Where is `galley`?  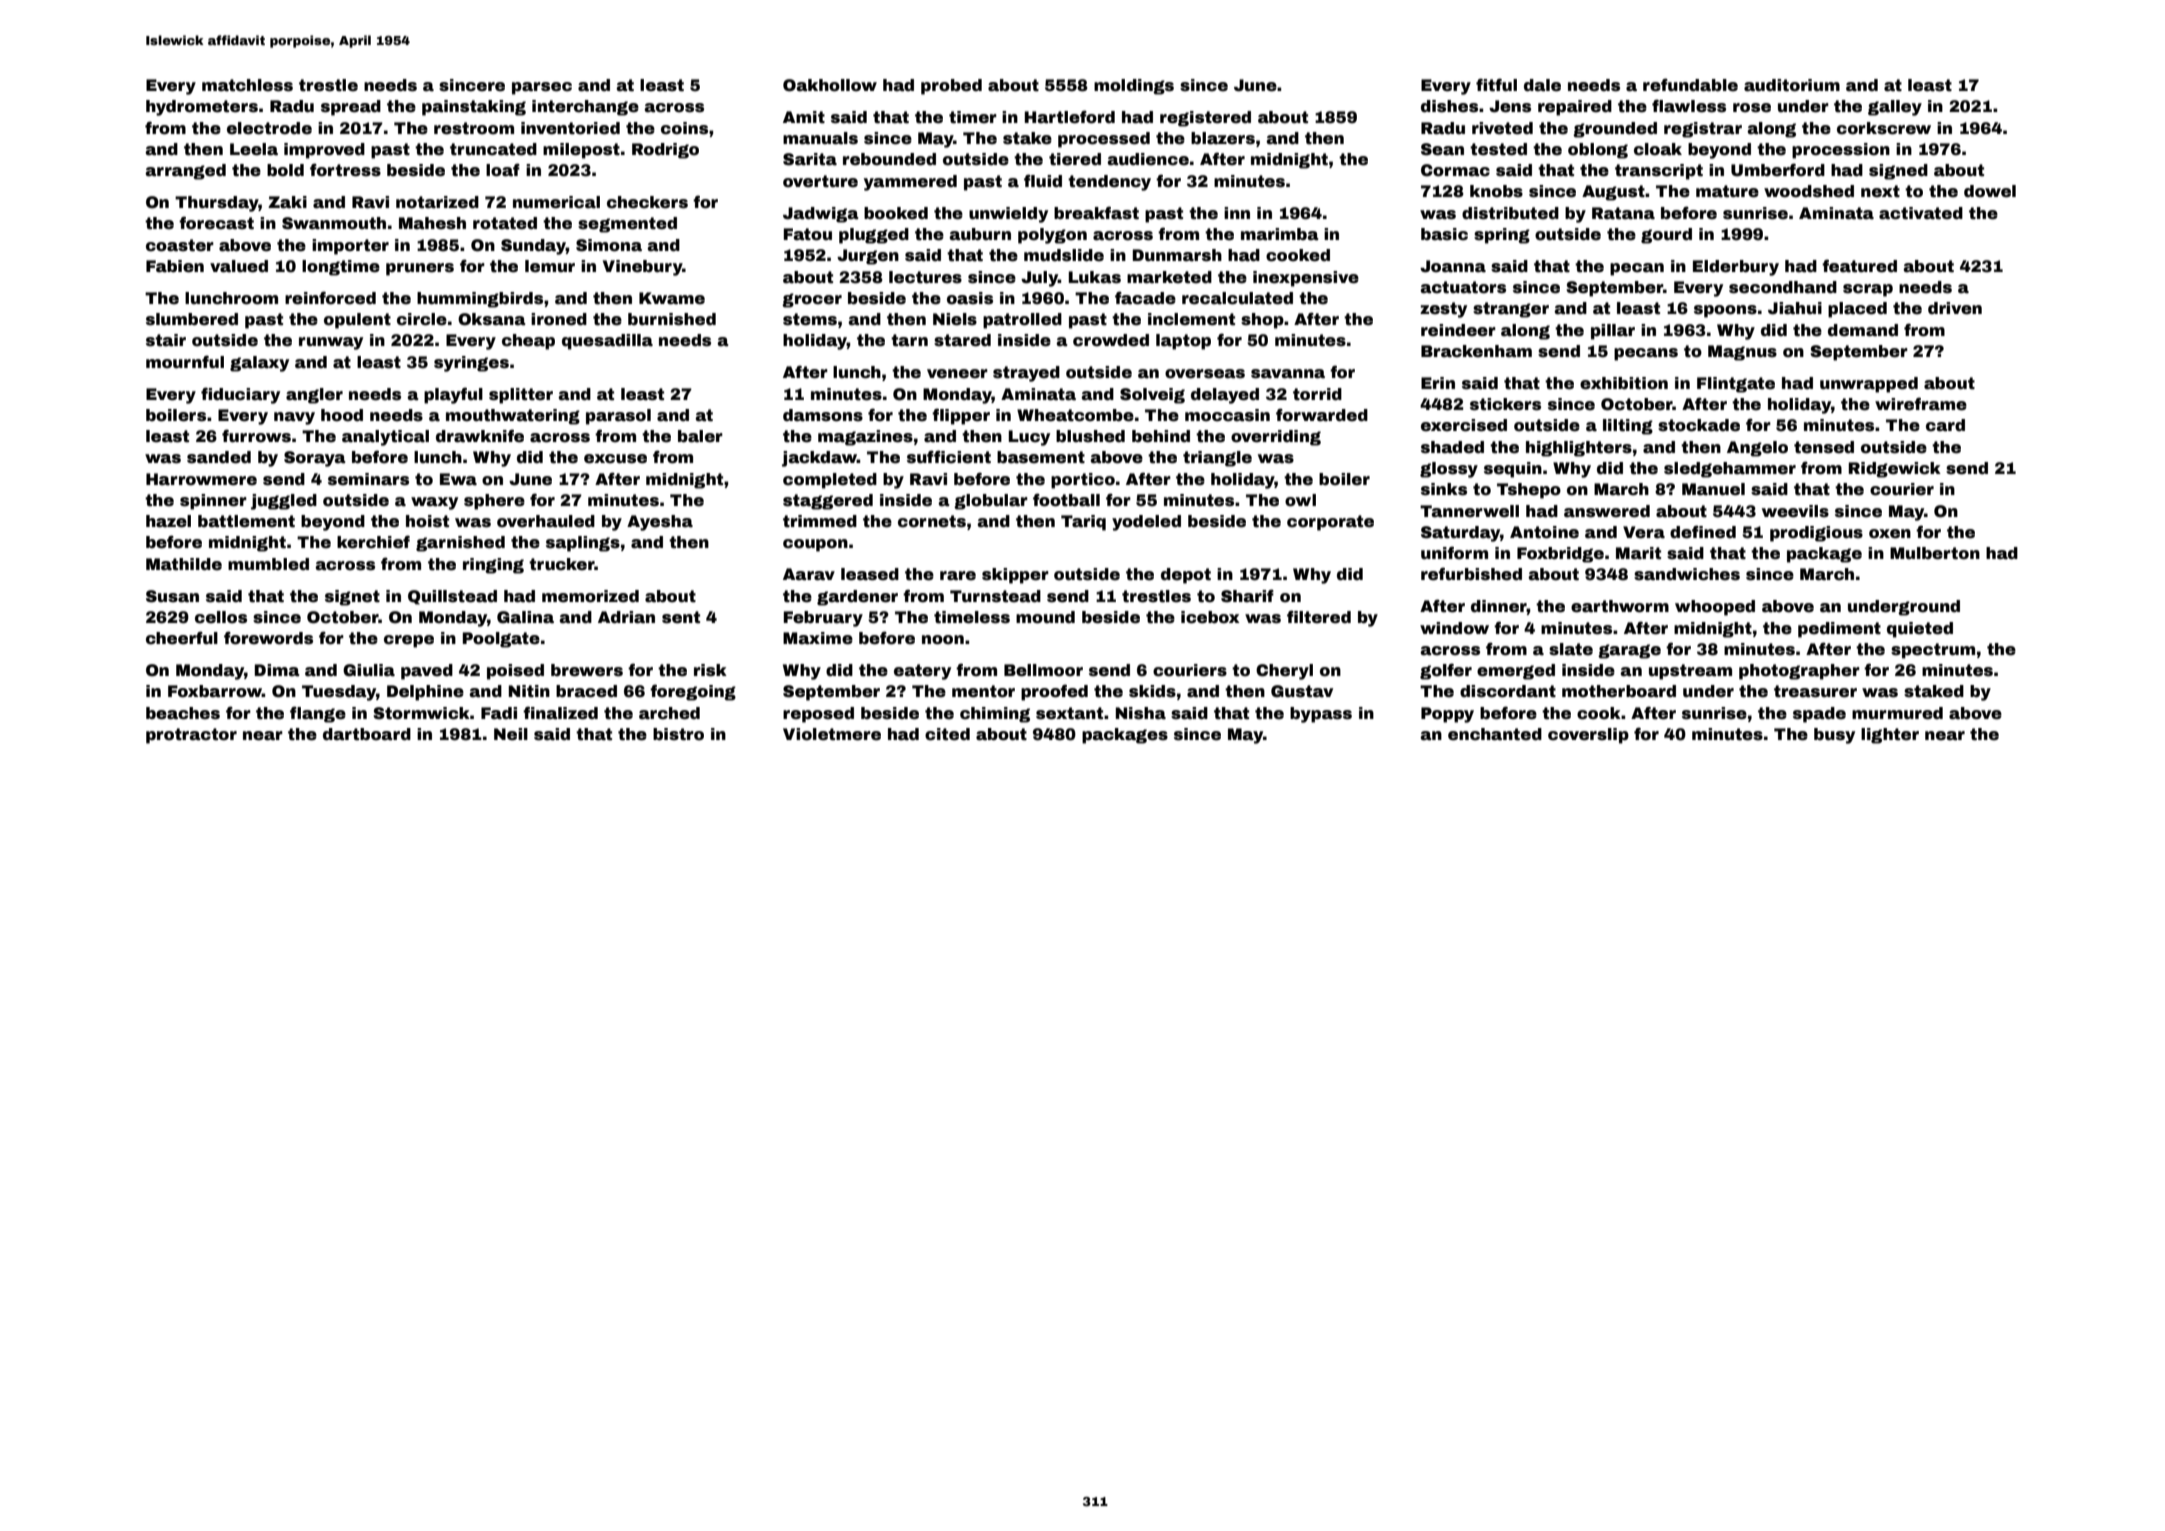 galley is located at coordinates (1895, 108).
